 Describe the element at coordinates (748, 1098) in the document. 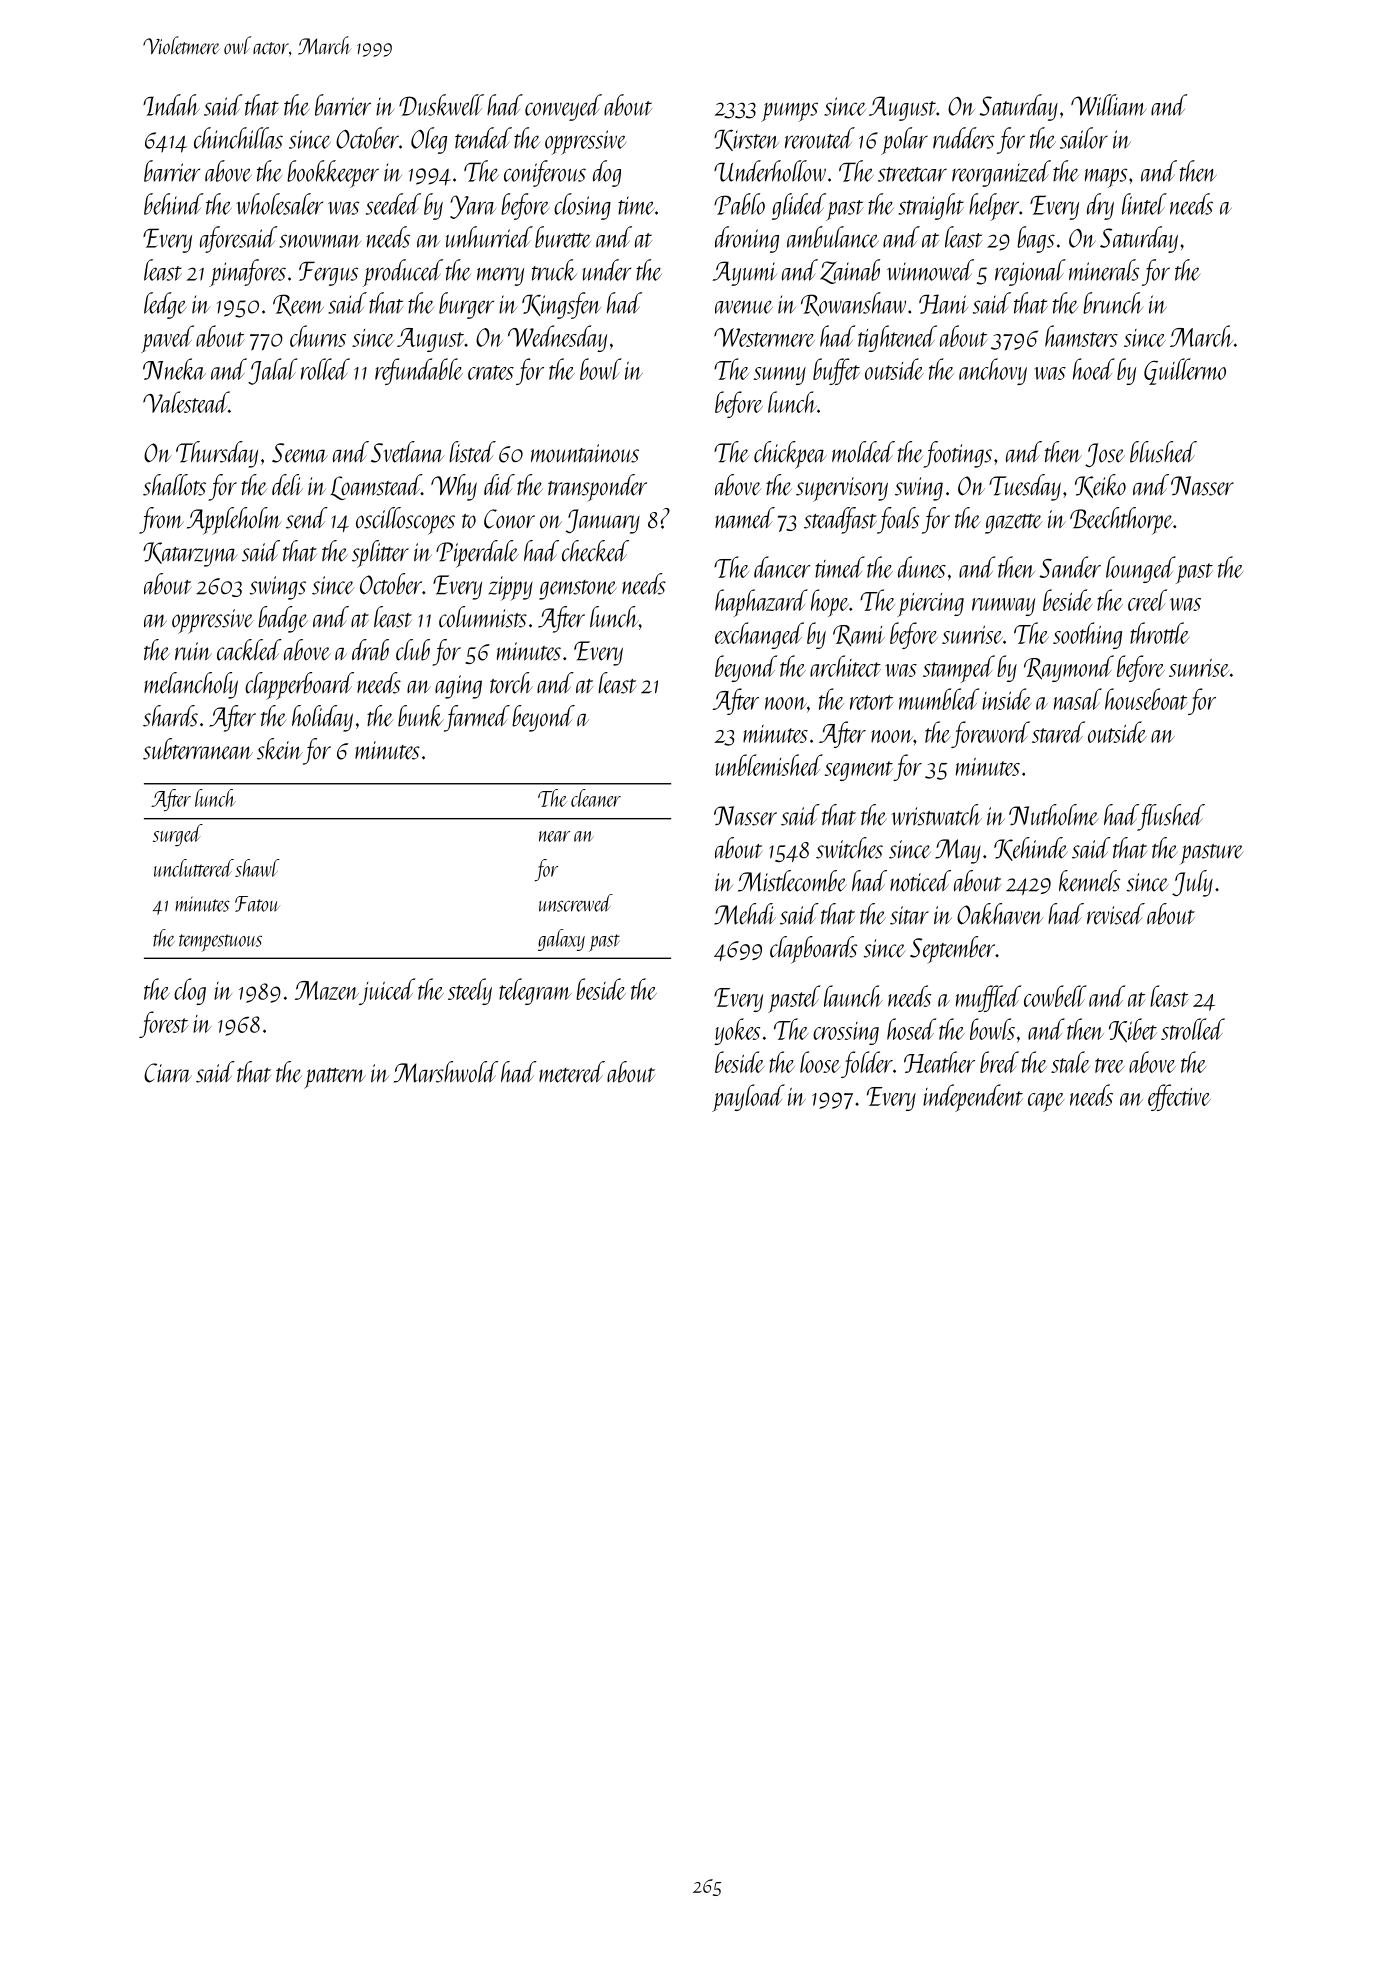

I see `payload` at that location.
